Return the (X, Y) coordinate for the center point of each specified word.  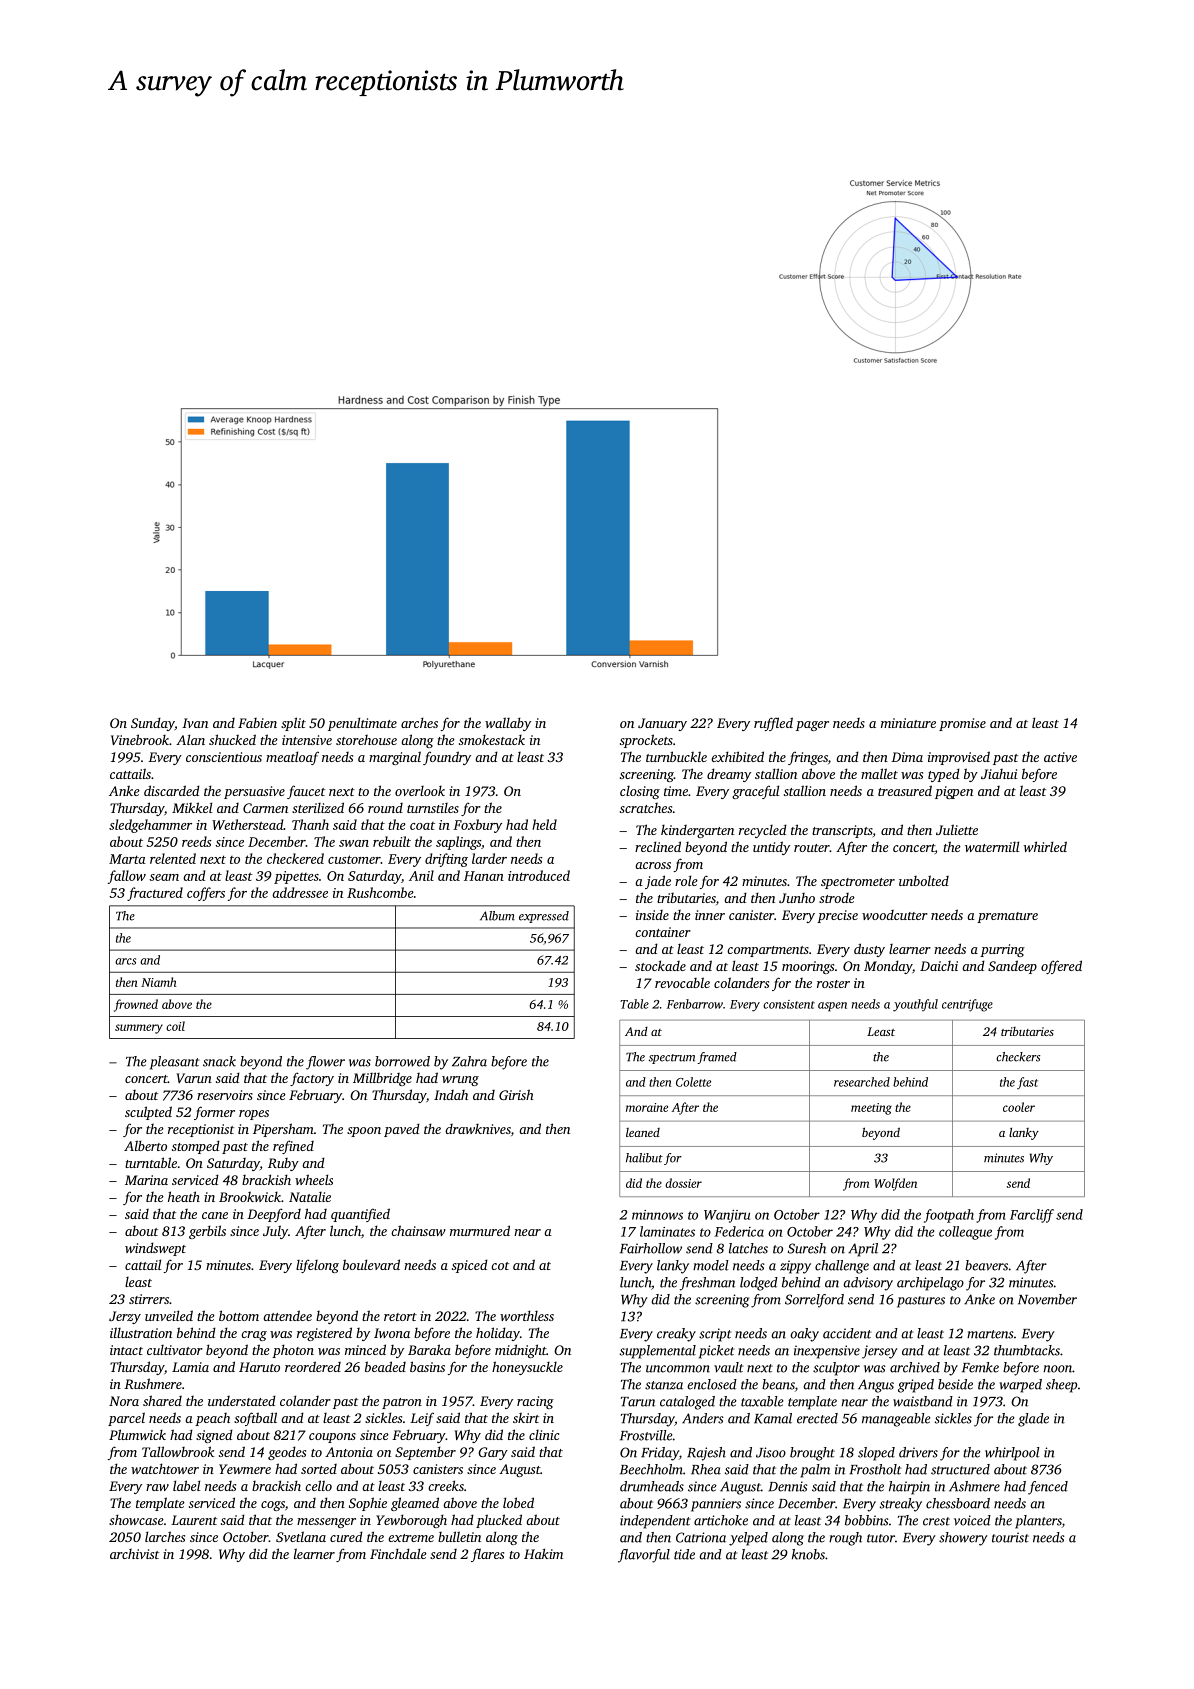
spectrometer (858, 883)
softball (255, 1419)
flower (325, 1063)
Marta (127, 859)
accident (847, 1333)
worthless (527, 1315)
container (663, 932)
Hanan (484, 876)
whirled (1045, 846)
